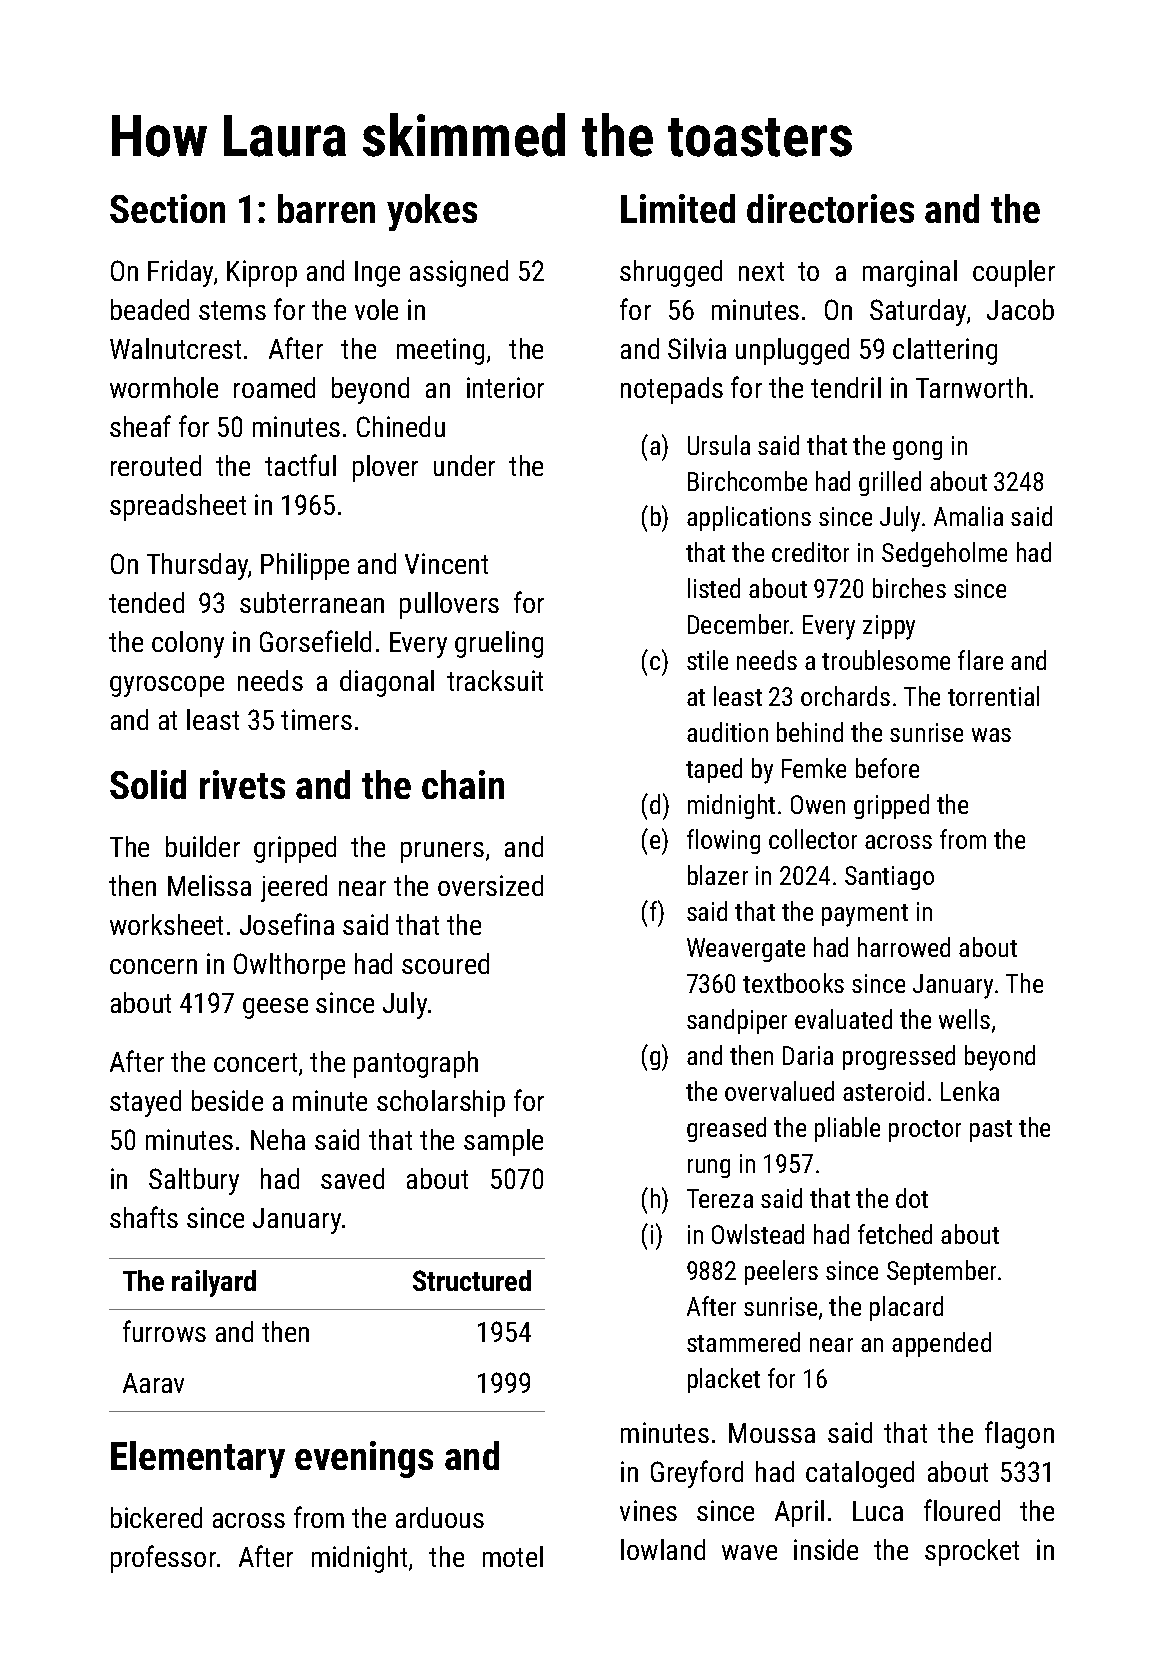  Describe the element at coordinates (262, 273) in the document. I see `Kiprop` at that location.
